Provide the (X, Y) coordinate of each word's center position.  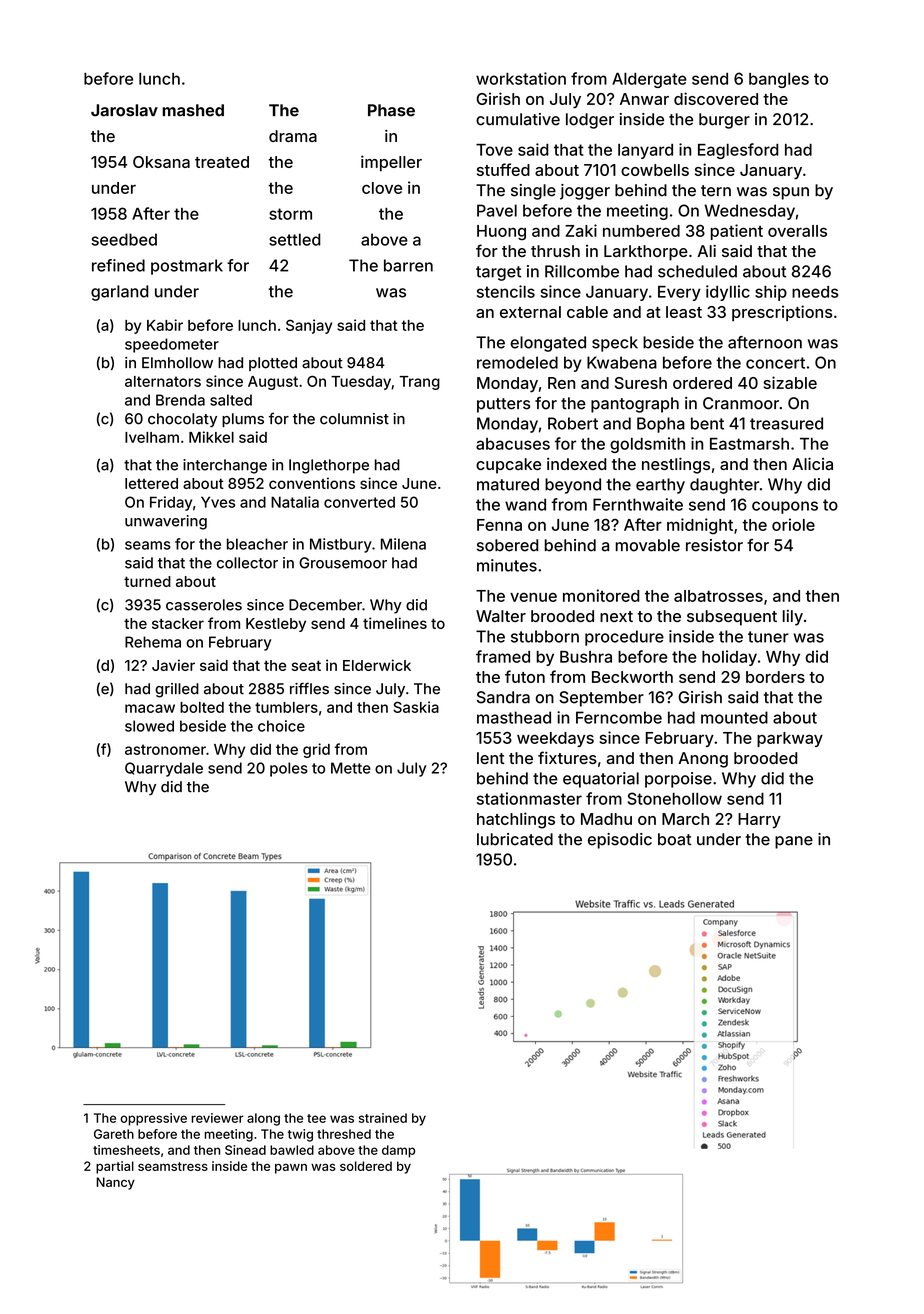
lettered (151, 483)
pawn (291, 1169)
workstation (521, 78)
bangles (779, 80)
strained (383, 1118)
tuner (768, 637)
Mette (351, 768)
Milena (403, 544)
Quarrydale (164, 769)
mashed (193, 110)
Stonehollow (675, 798)
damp (398, 1151)
